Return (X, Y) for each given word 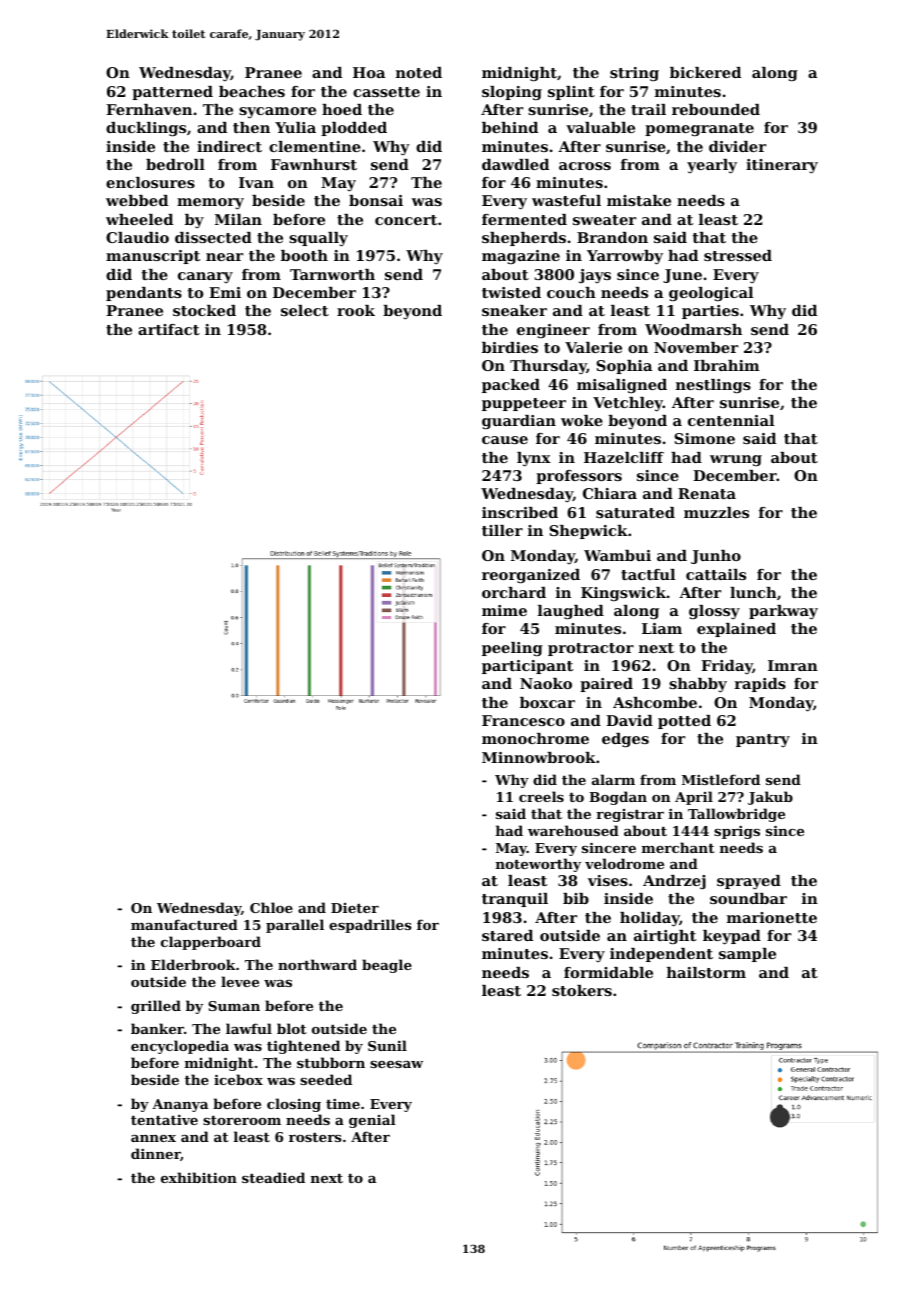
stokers (582, 990)
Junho (716, 557)
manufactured (184, 924)
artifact (169, 329)
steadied (273, 1177)
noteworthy (538, 865)
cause (505, 440)
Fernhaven (149, 109)
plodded (354, 129)
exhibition (199, 1177)
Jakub (770, 798)
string (634, 74)
